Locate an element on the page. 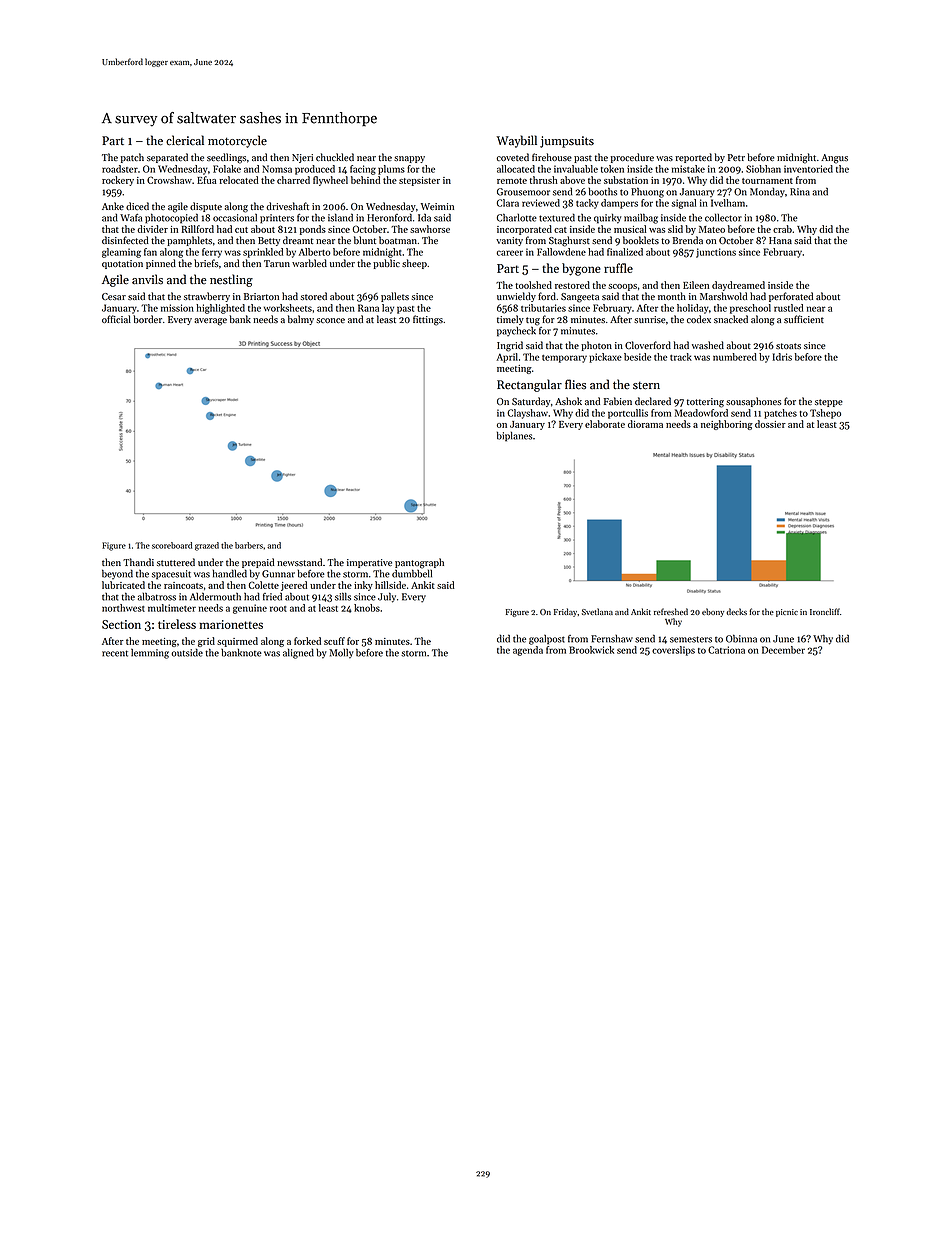 Image resolution: width=952 pixels, height=1233 pixels. Weimin is located at coordinates (437, 206).
